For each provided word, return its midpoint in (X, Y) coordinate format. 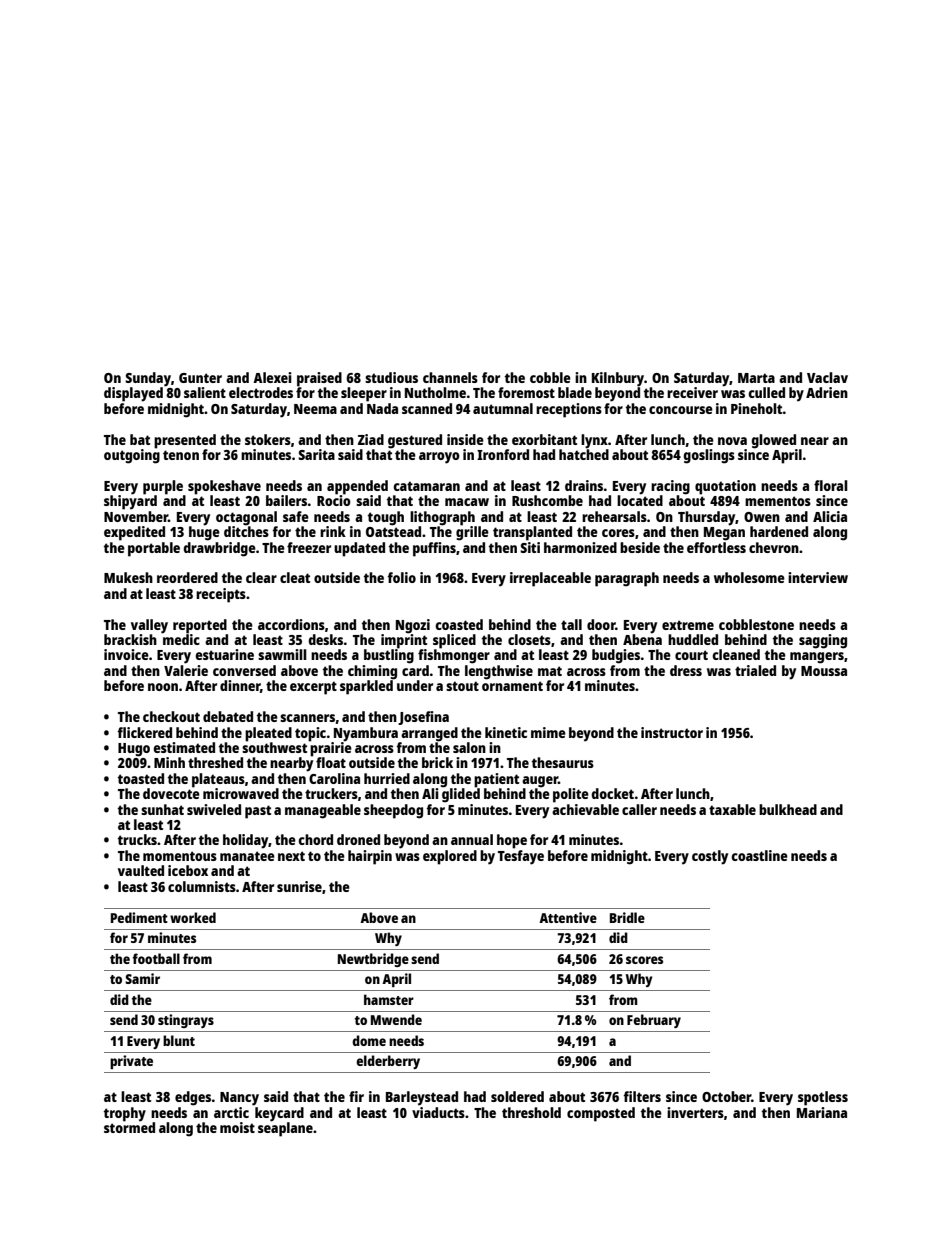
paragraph (627, 579)
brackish (130, 639)
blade (575, 392)
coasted (459, 624)
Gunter (200, 378)
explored (450, 857)
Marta (756, 378)
